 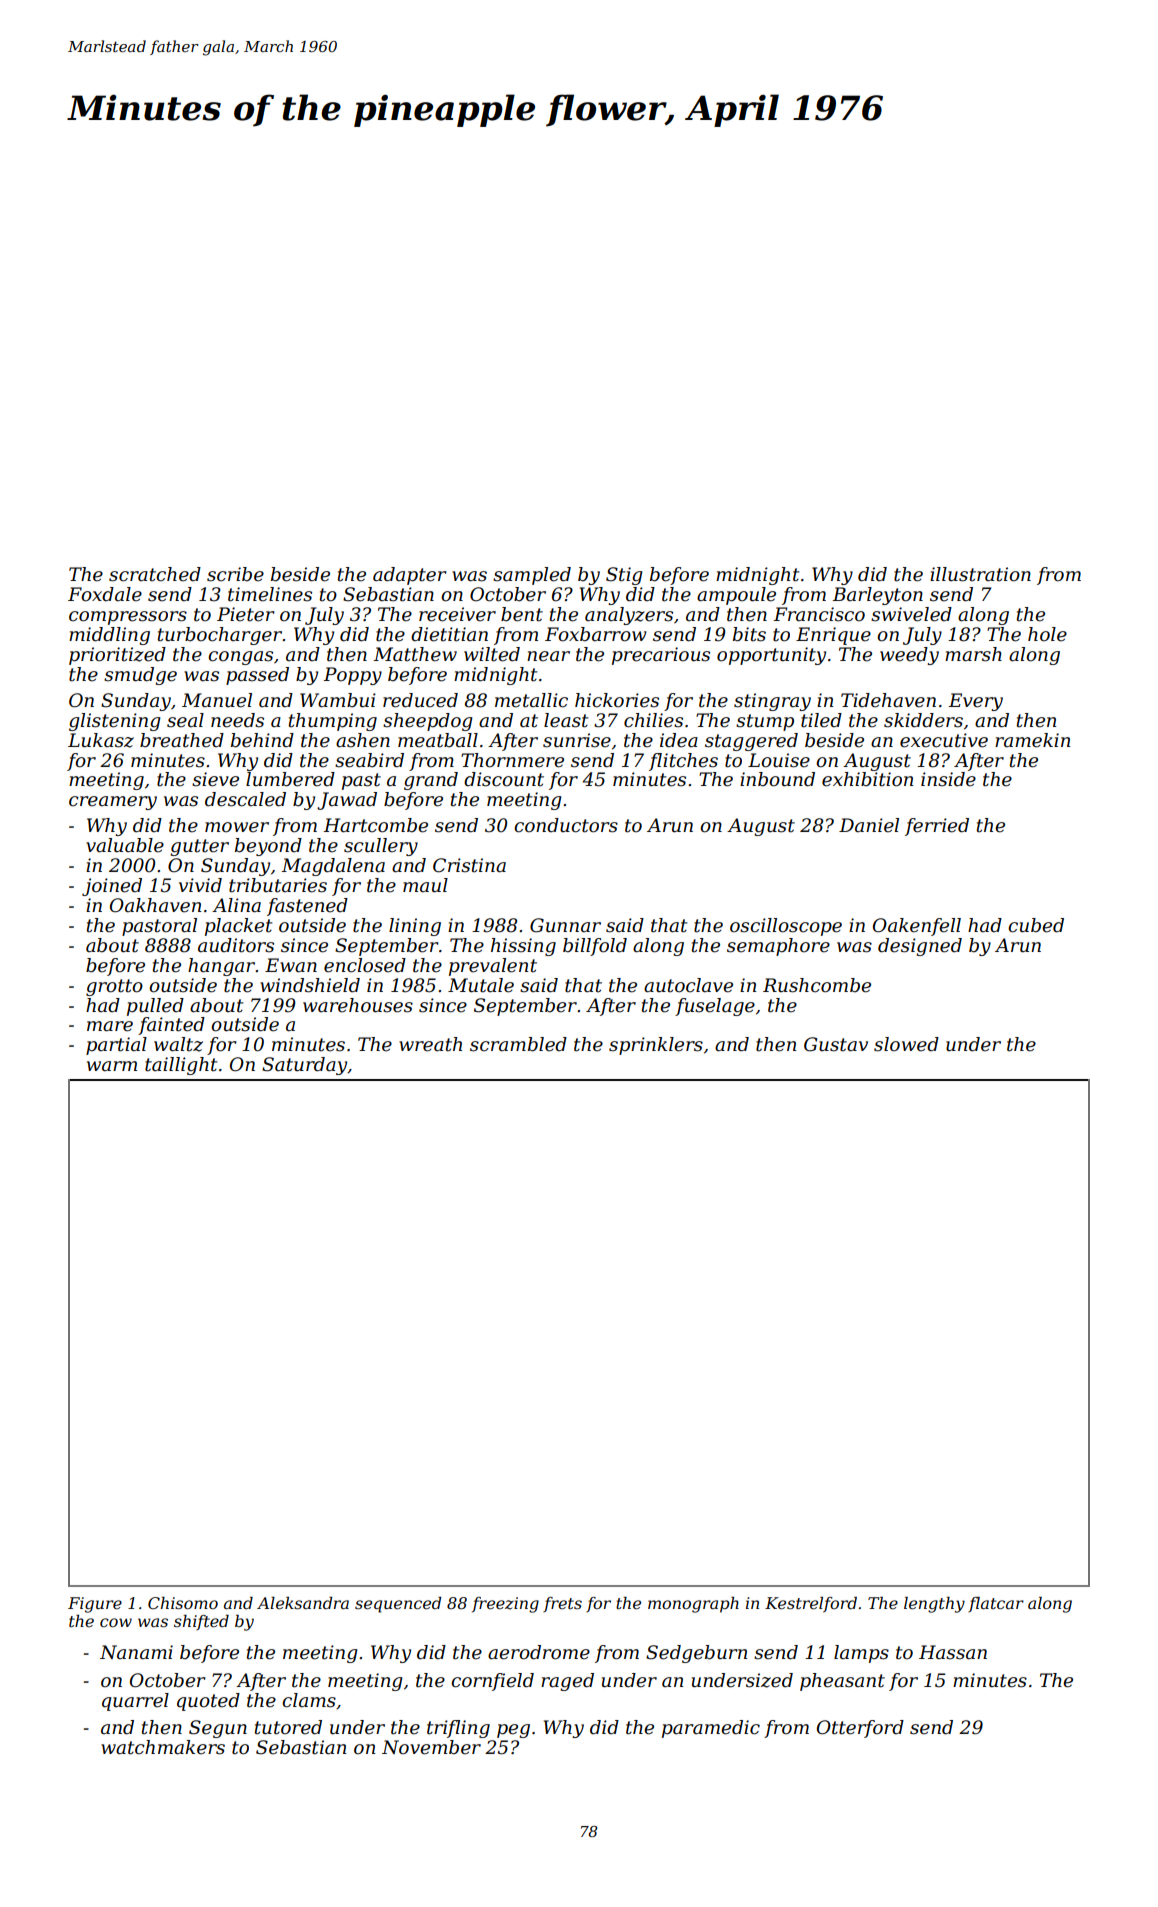 I want to click on Mutale, so click(x=481, y=985).
